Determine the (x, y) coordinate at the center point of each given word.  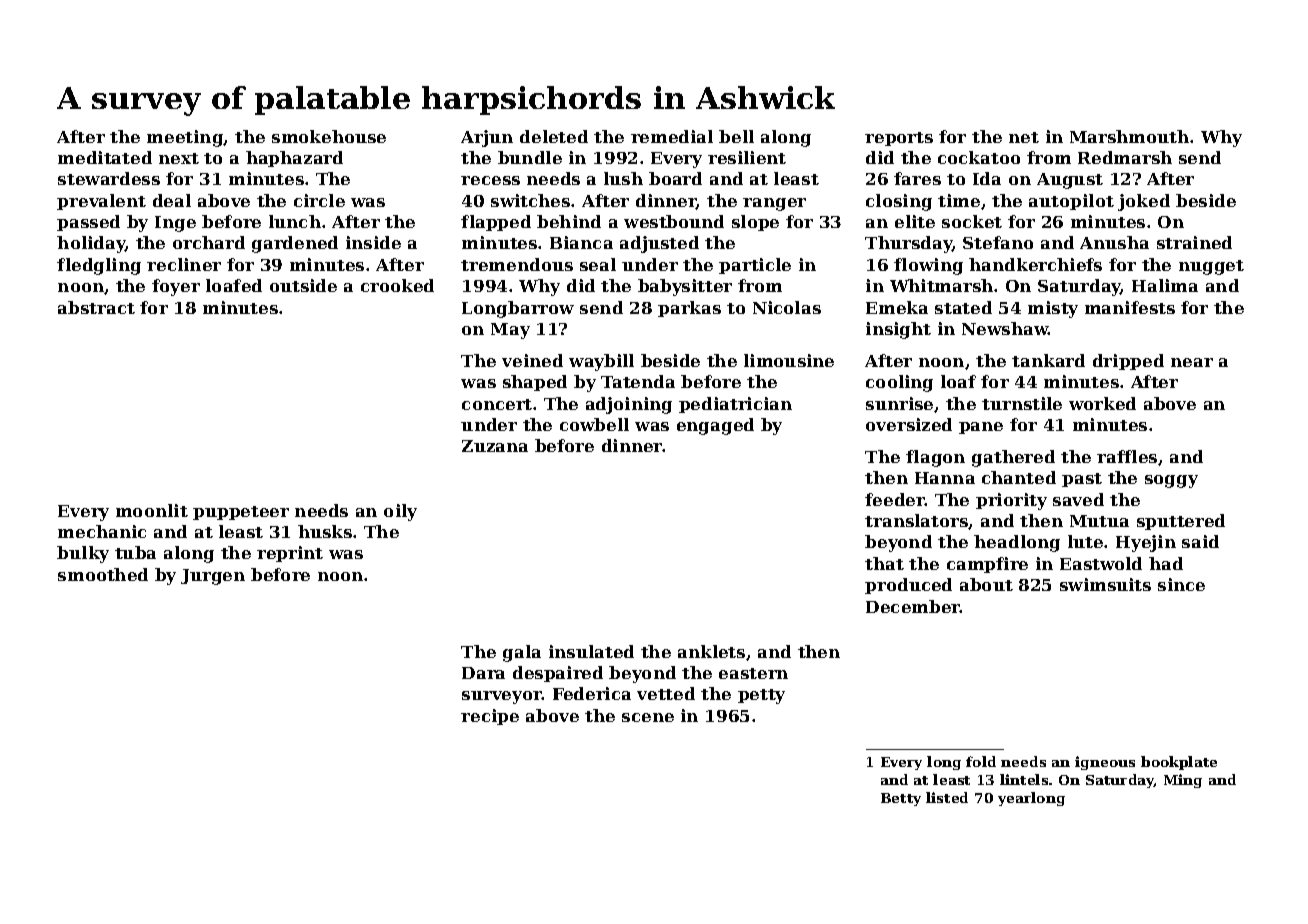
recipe (490, 717)
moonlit (152, 510)
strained (1194, 242)
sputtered (1181, 522)
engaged (715, 426)
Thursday (908, 244)
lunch (295, 221)
